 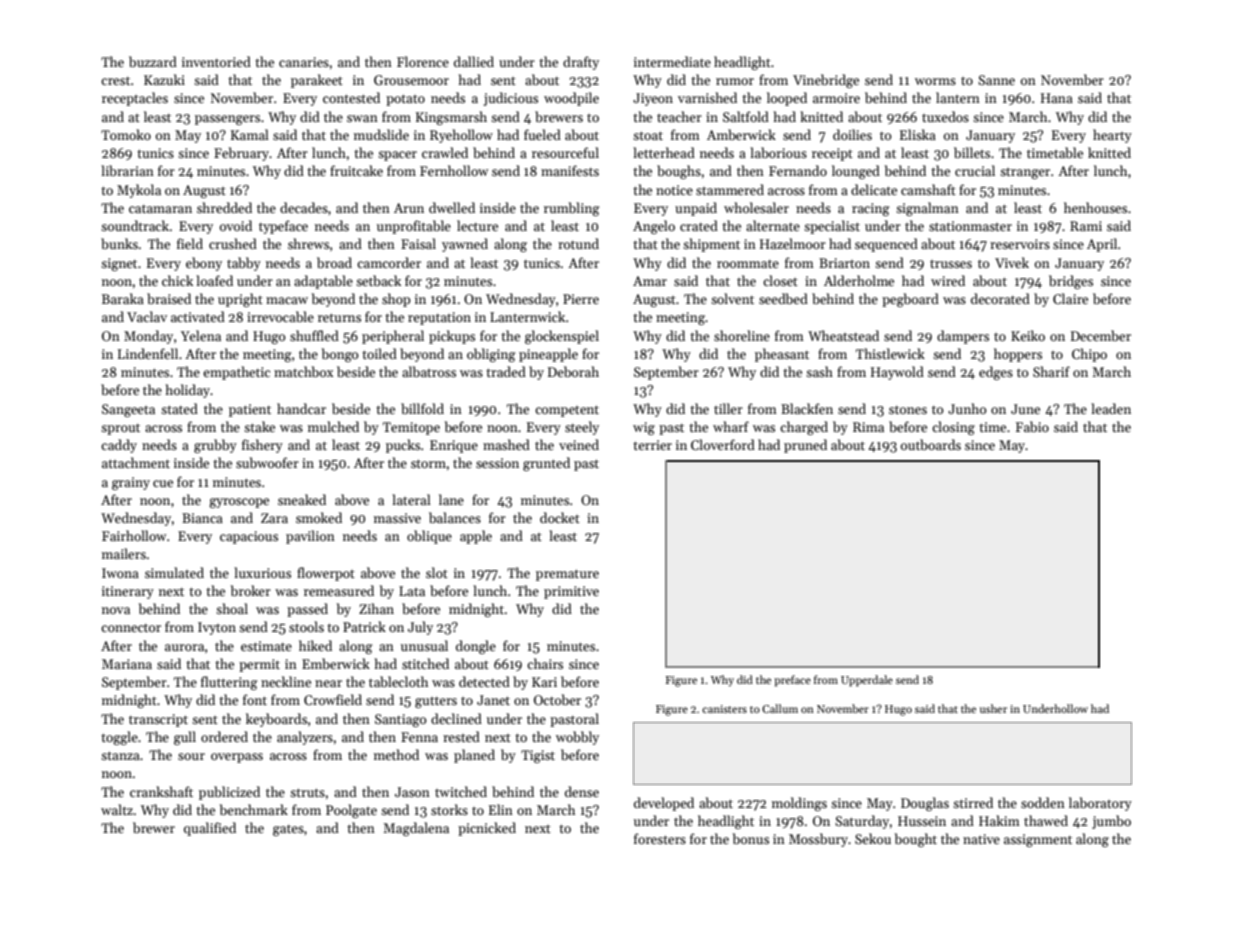 What do you see at coordinates (423, 61) in the screenshot?
I see `Florence` at bounding box center [423, 61].
